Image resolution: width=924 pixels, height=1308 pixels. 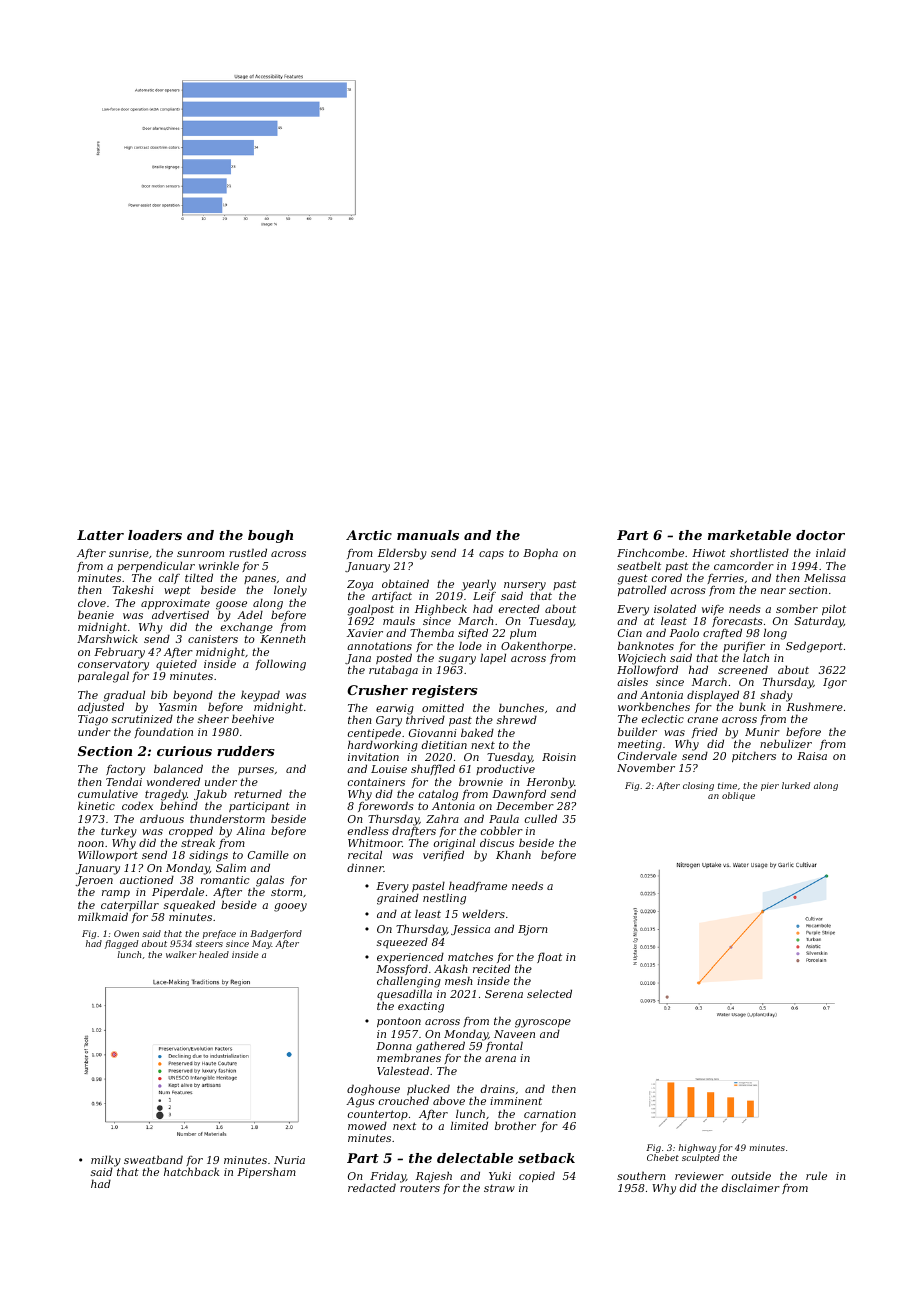 What do you see at coordinates (113, 666) in the document?
I see `conservatory` at bounding box center [113, 666].
